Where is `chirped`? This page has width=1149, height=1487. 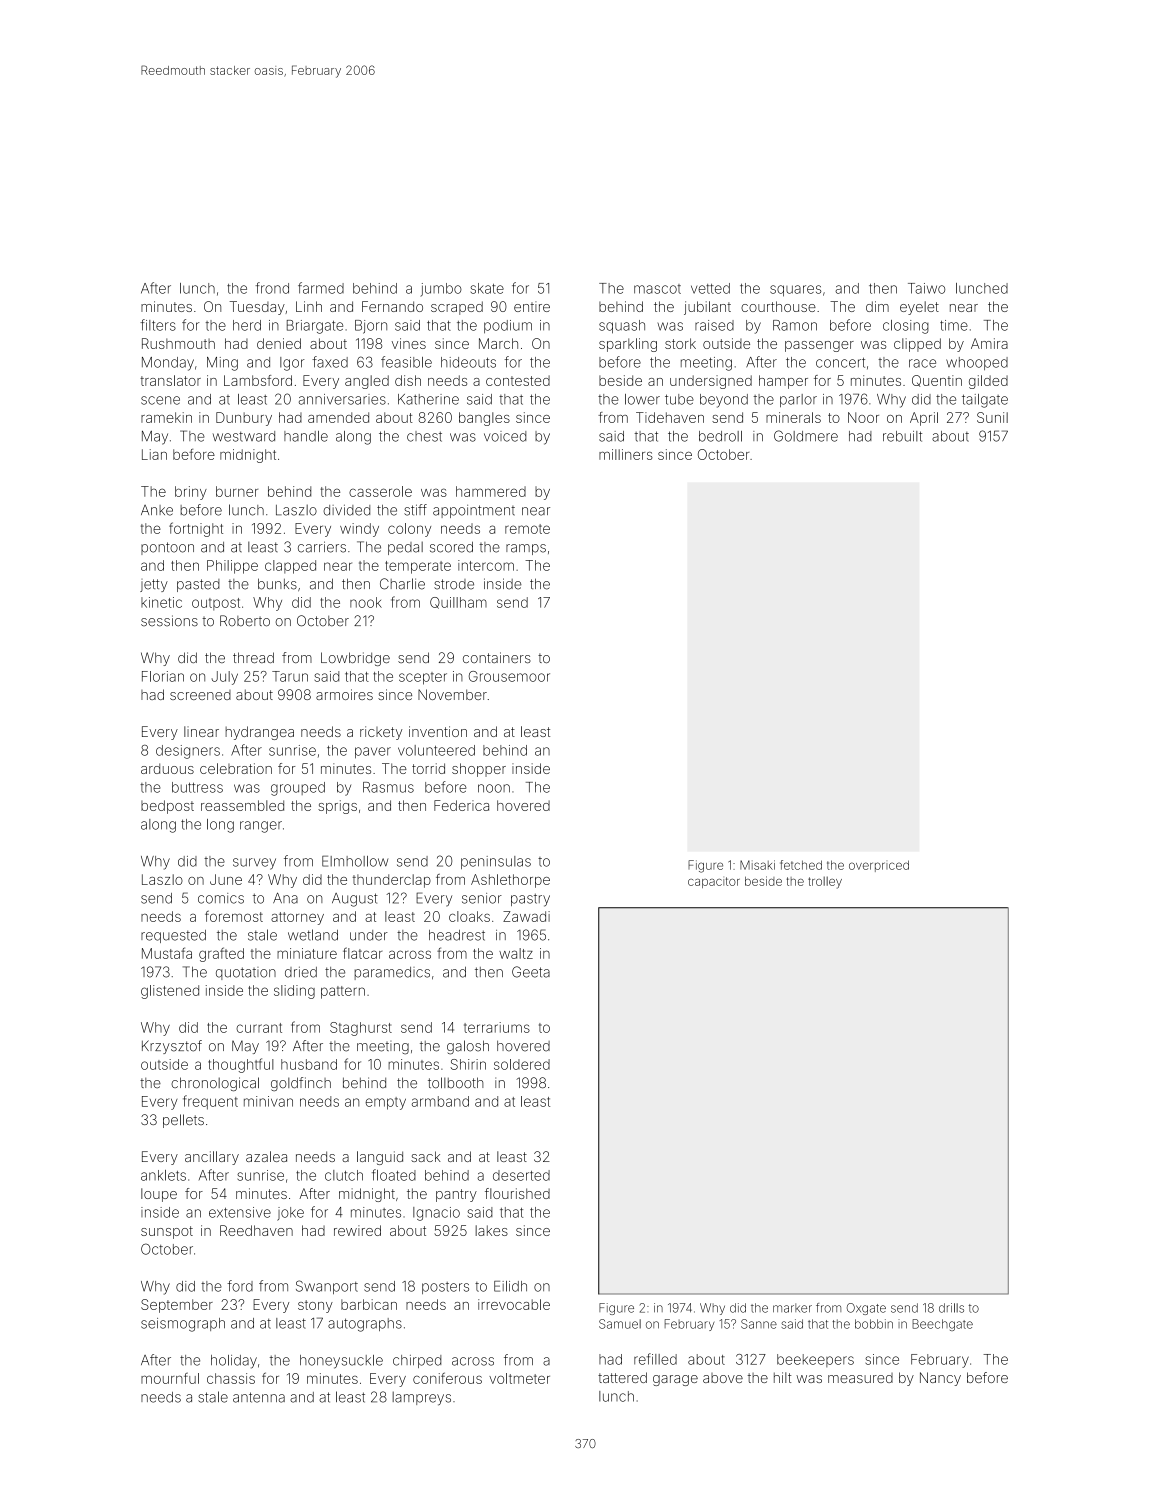
chirped is located at coordinates (417, 1361).
